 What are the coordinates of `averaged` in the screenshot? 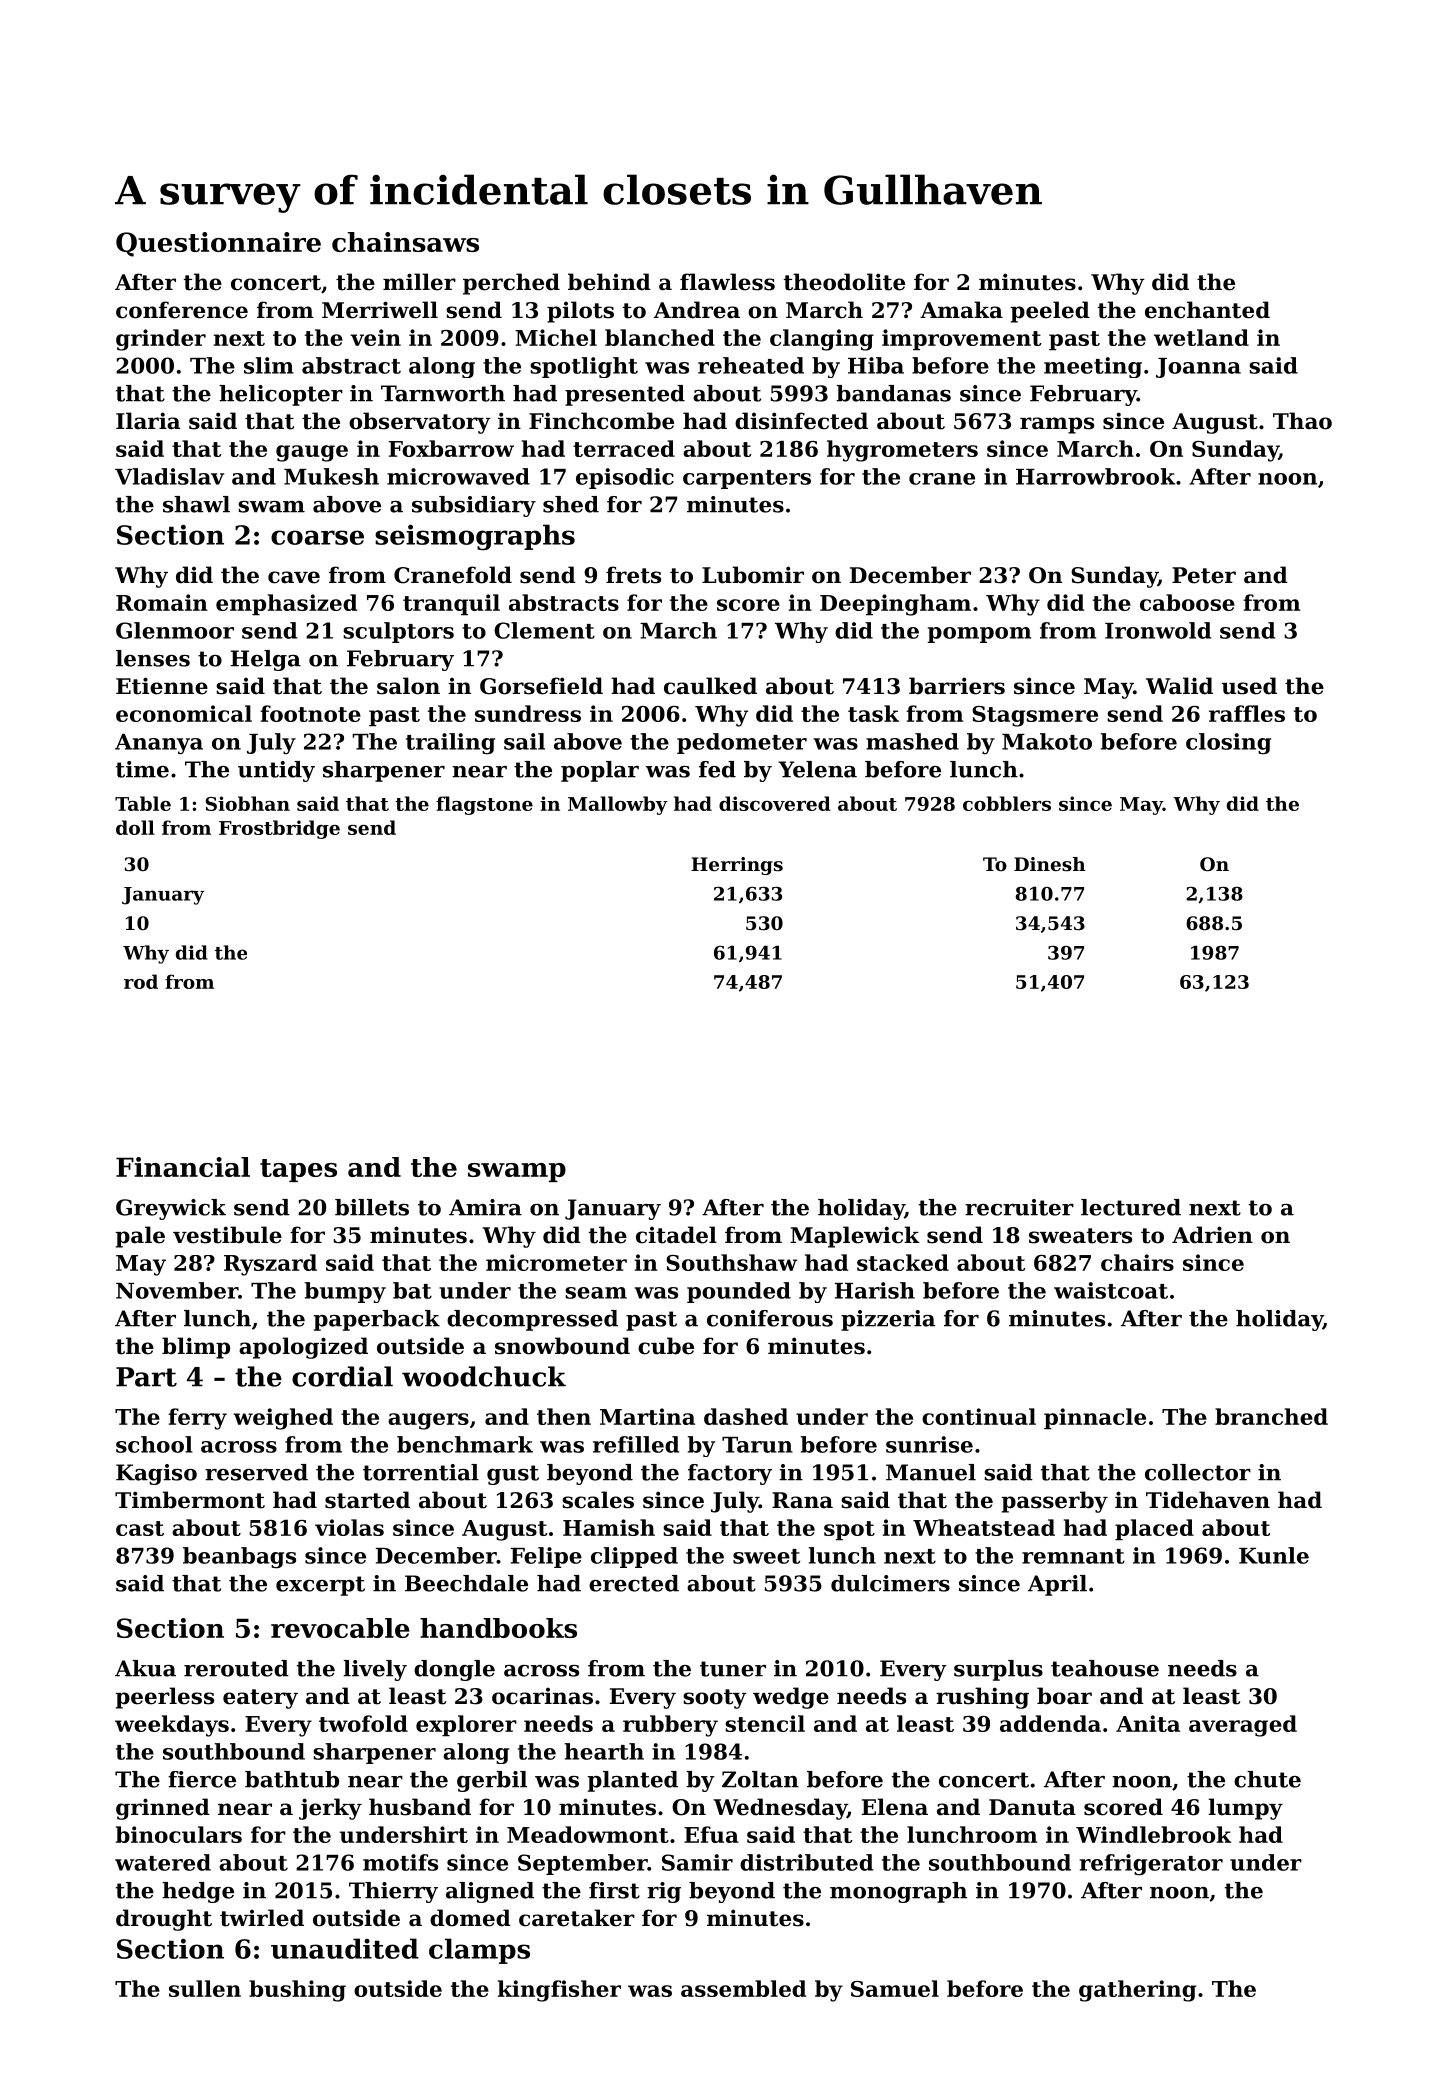 It's located at (1243, 1726).
